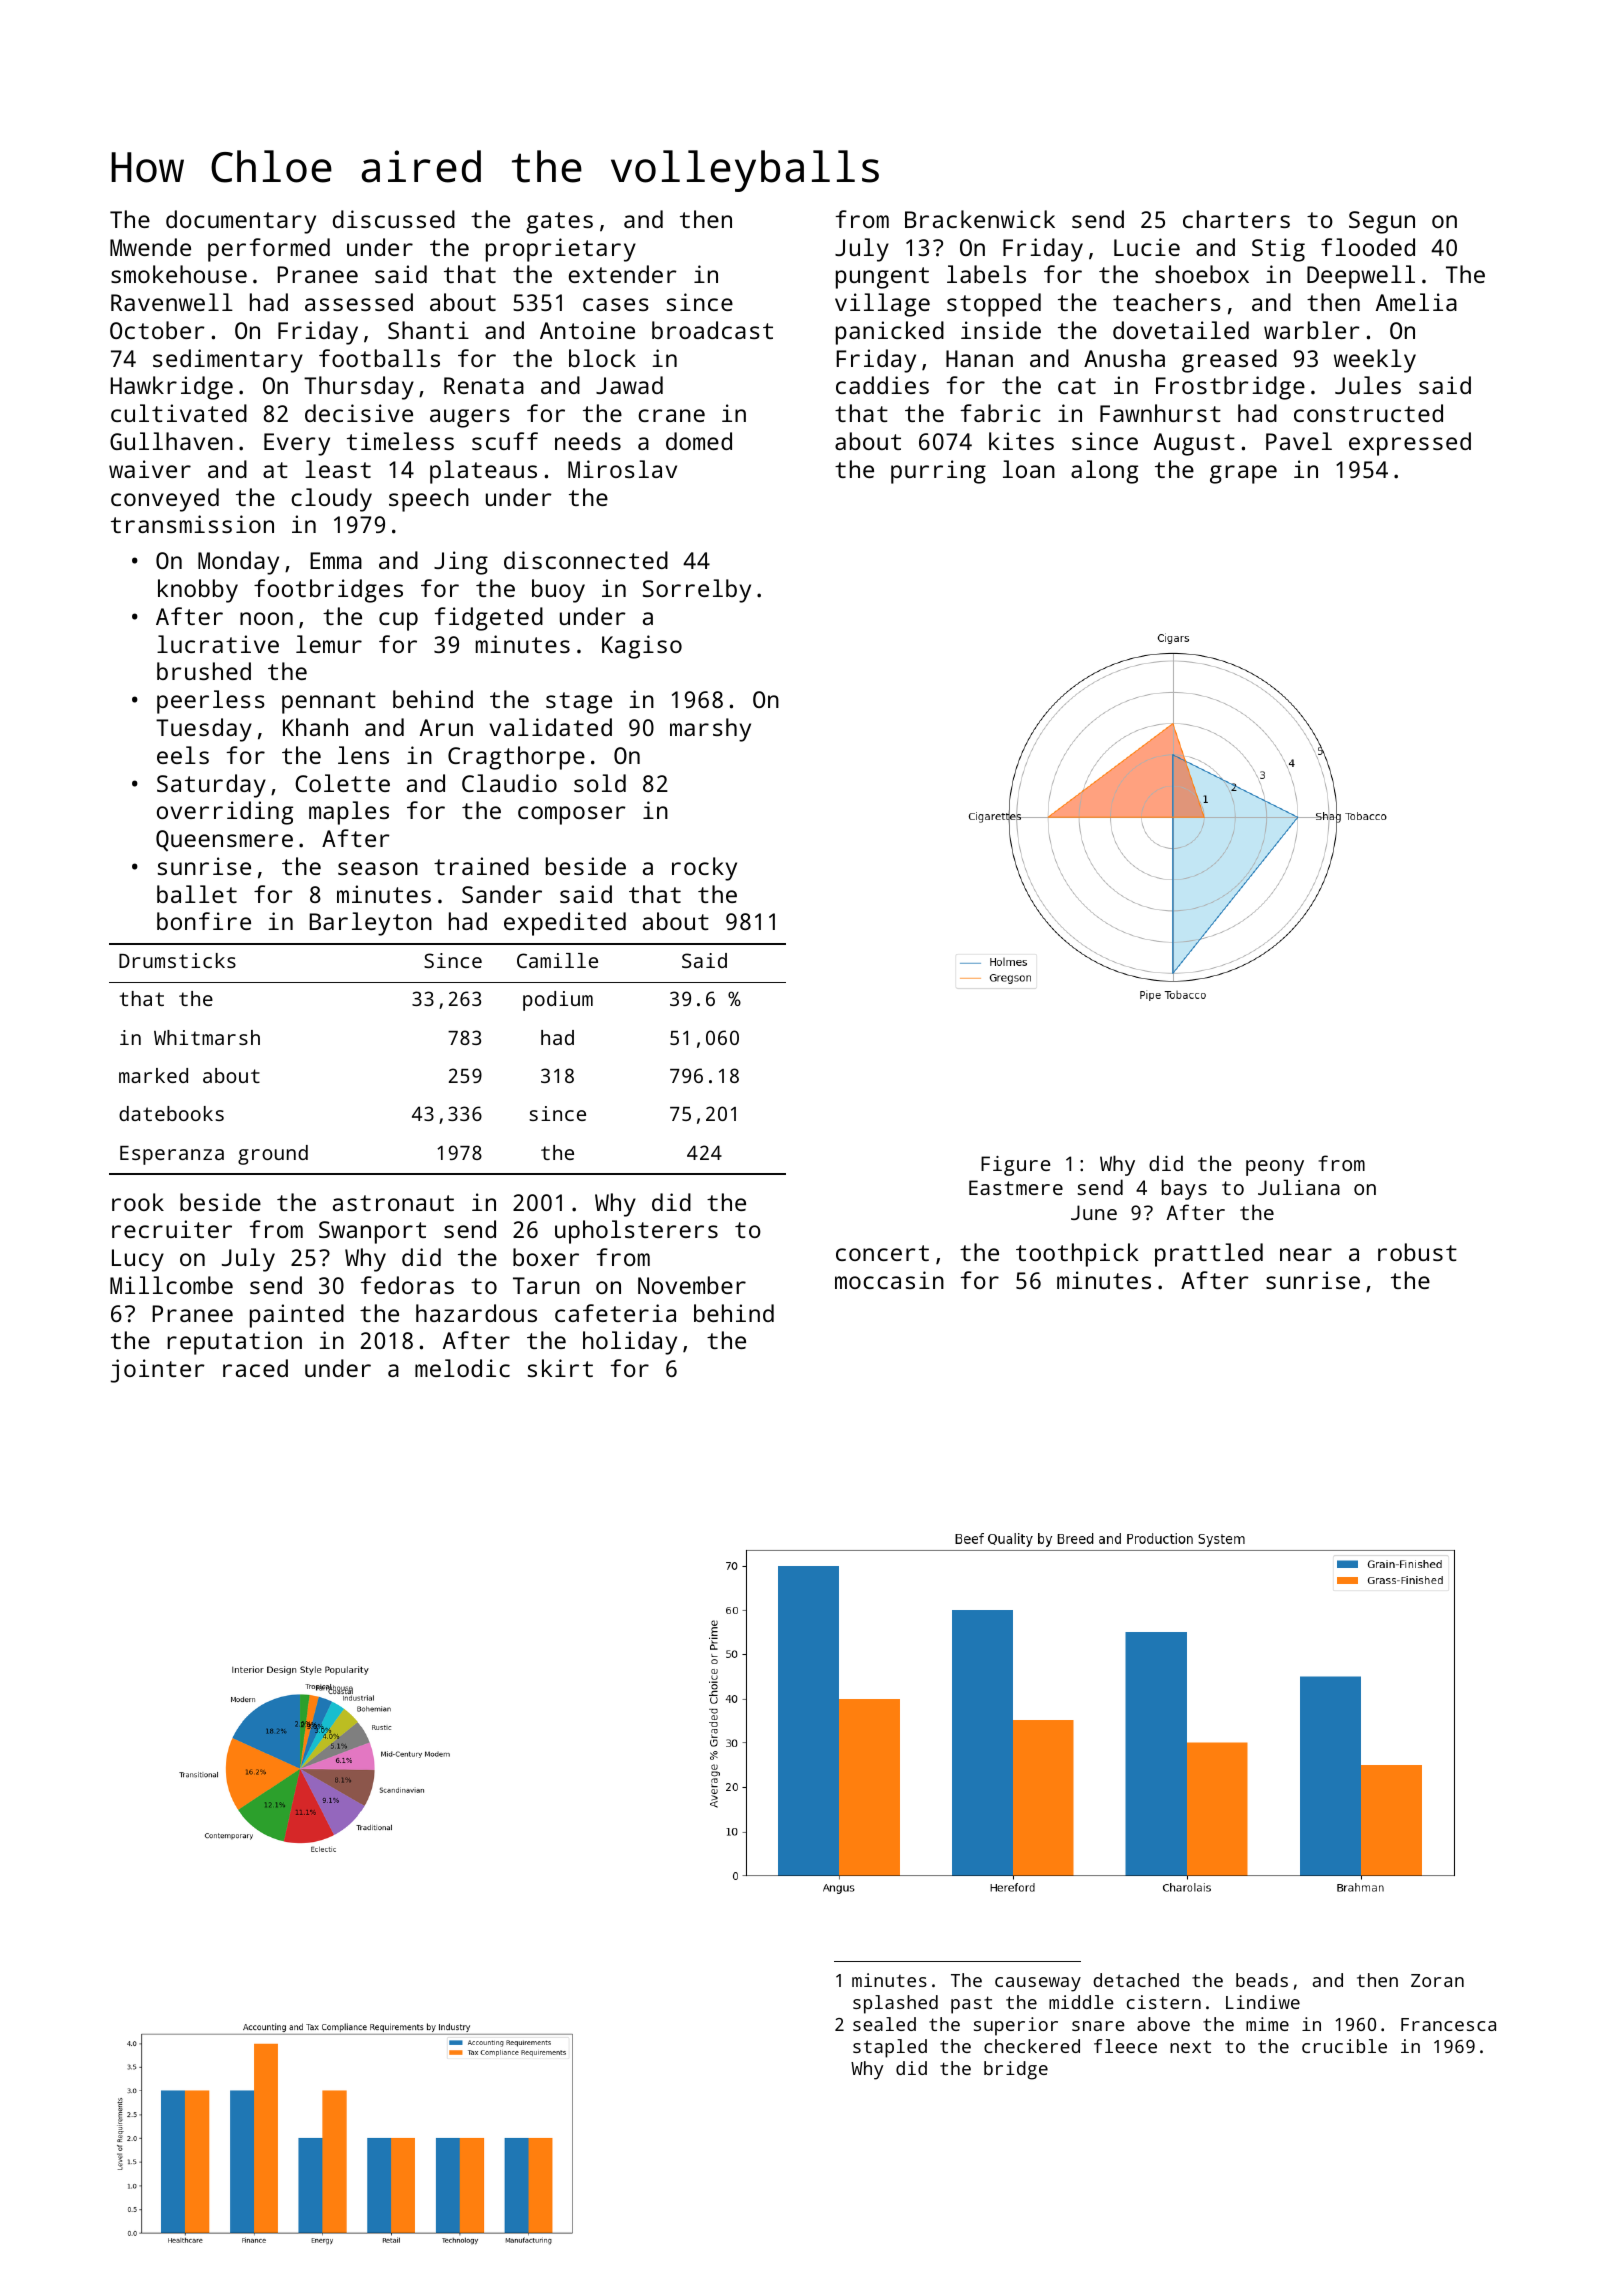  I want to click on concert, so click(882, 1253).
